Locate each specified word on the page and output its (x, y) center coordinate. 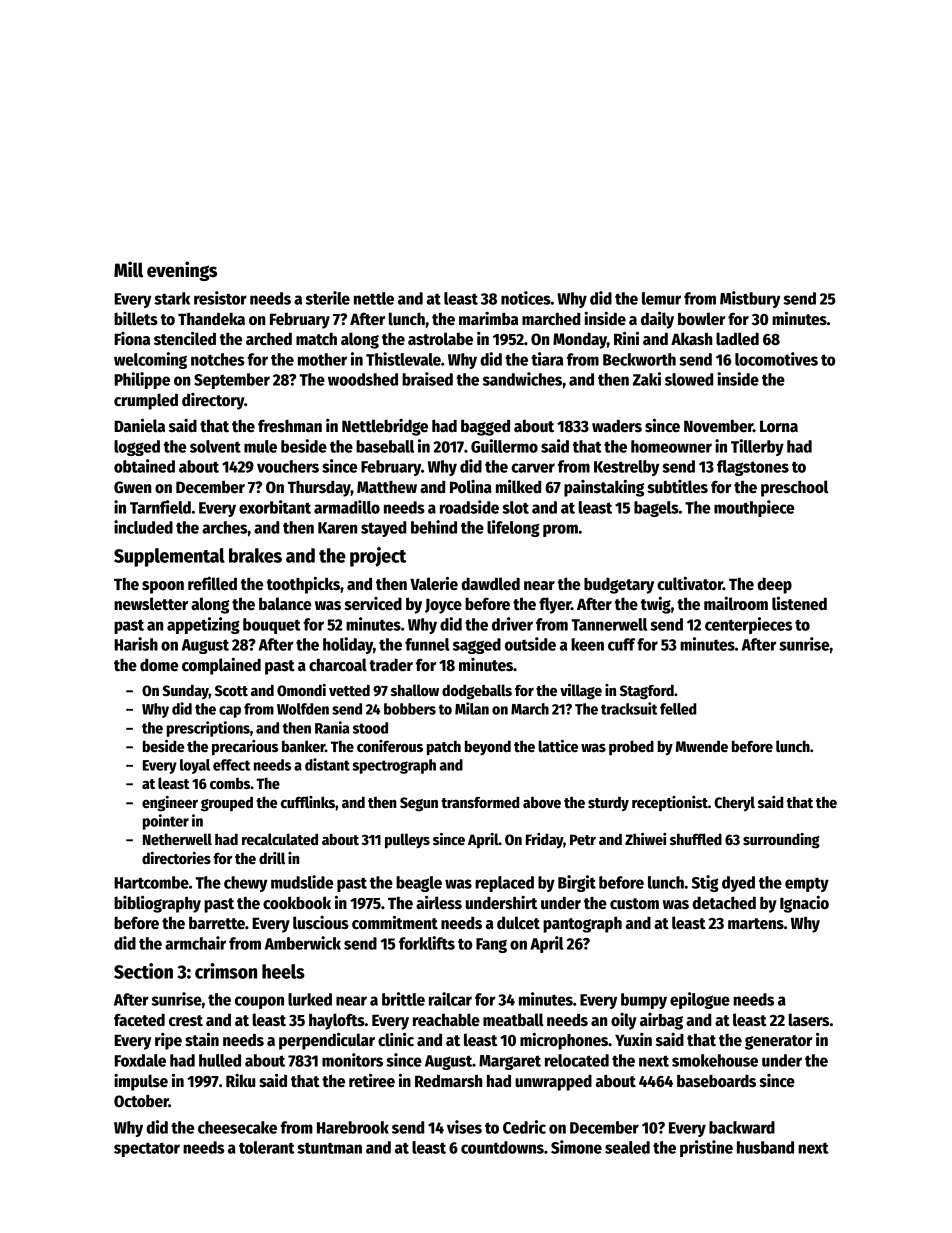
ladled (737, 339)
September (232, 381)
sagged (477, 646)
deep (774, 585)
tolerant (267, 1147)
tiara (547, 359)
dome (159, 665)
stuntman (329, 1148)
